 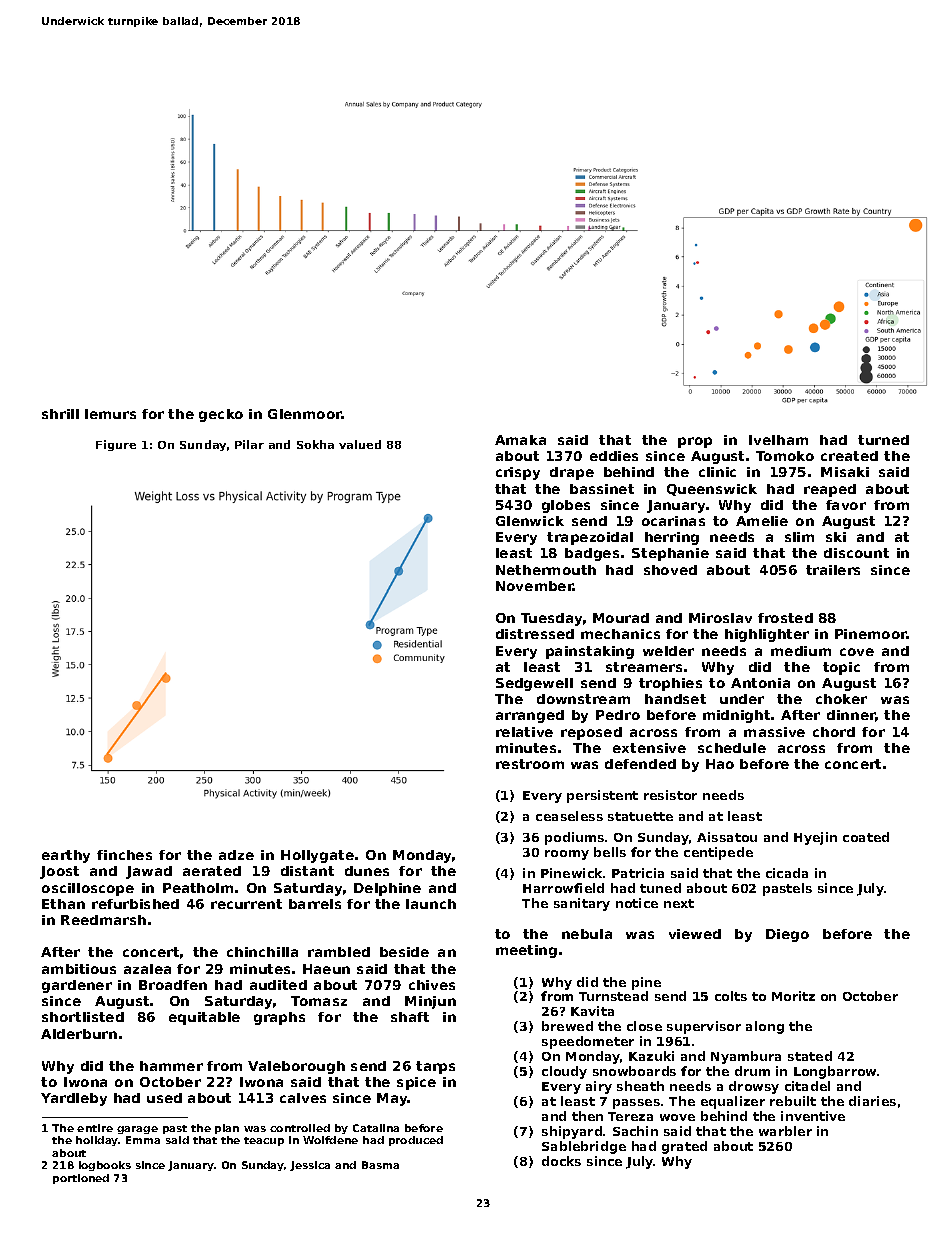 What do you see at coordinates (584, 1147) in the screenshot?
I see `Sablebridge` at bounding box center [584, 1147].
